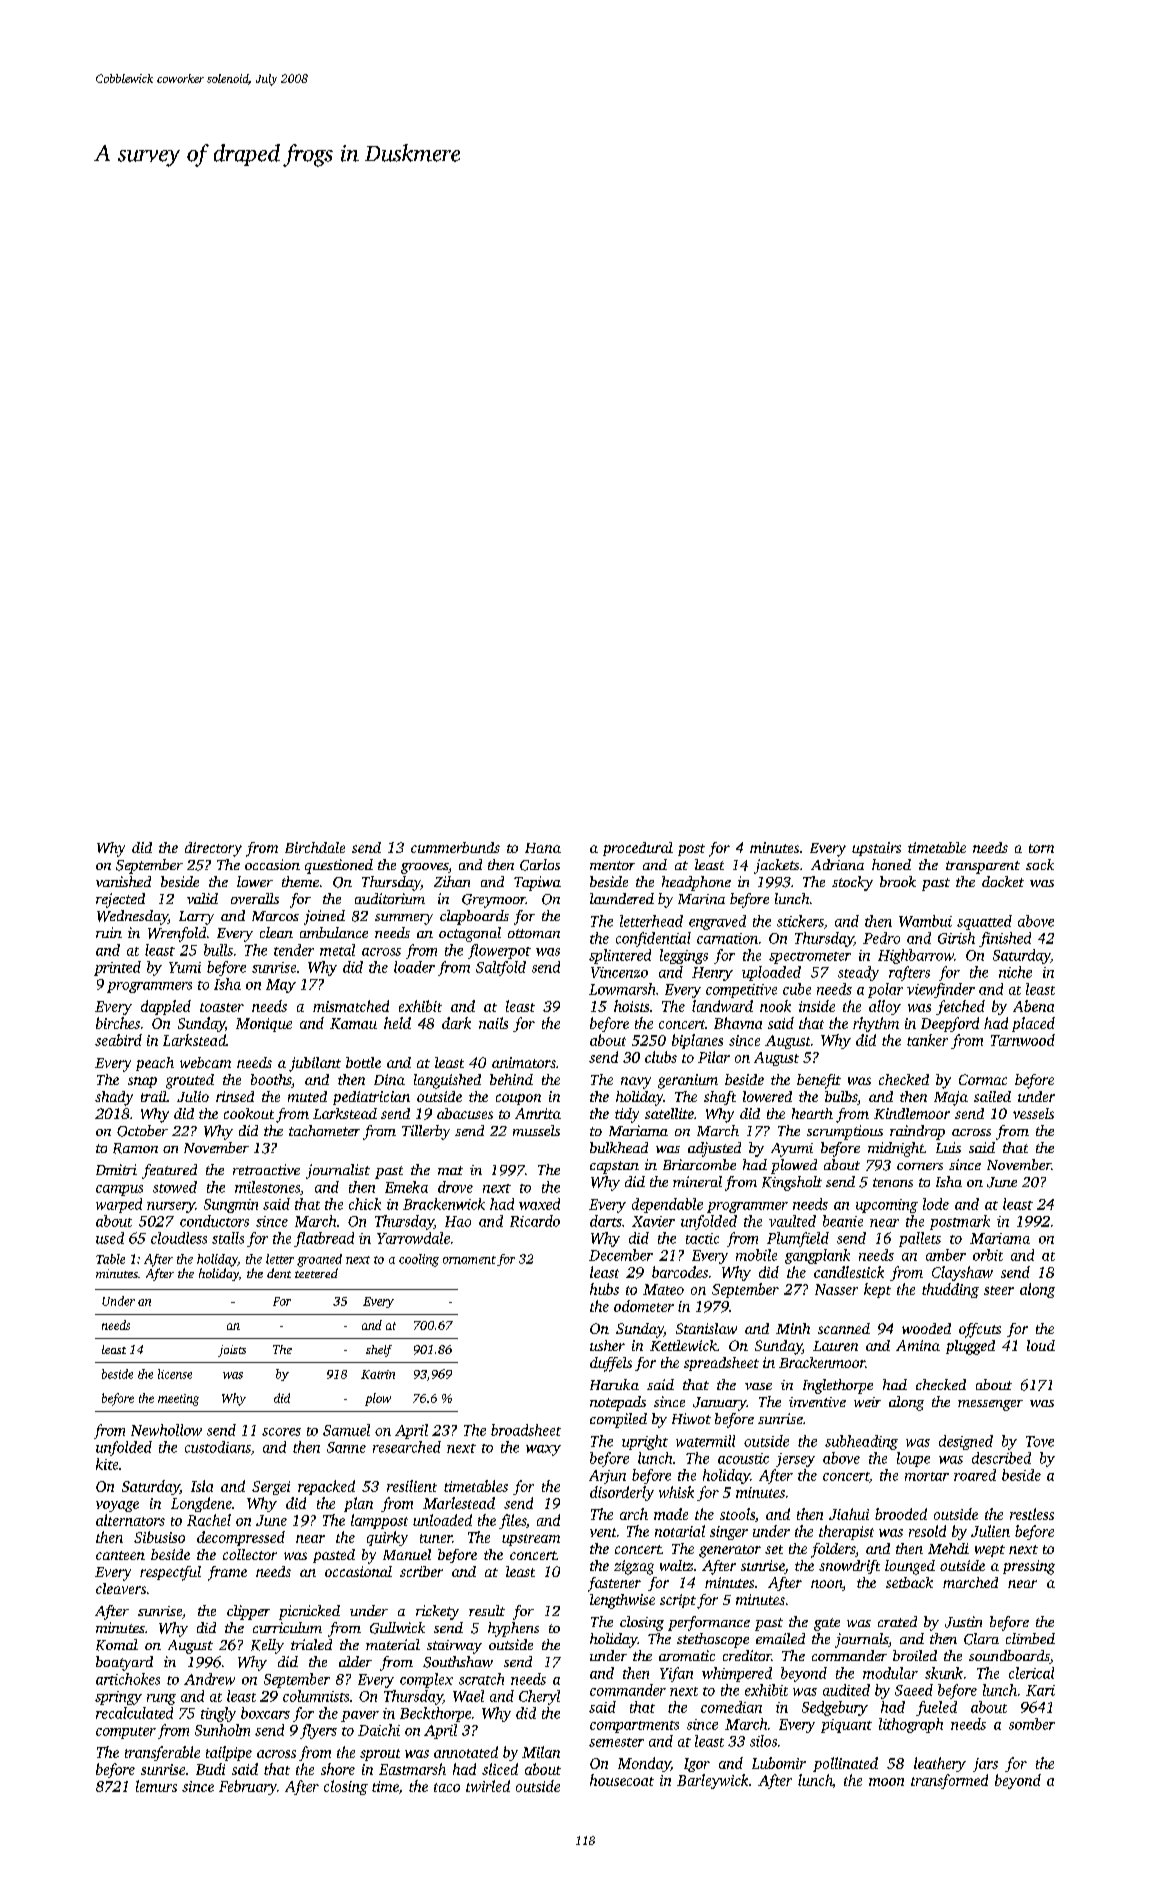 This document has width=1150, height=1894. What do you see at coordinates (119, 1190) in the document?
I see `campus` at bounding box center [119, 1190].
